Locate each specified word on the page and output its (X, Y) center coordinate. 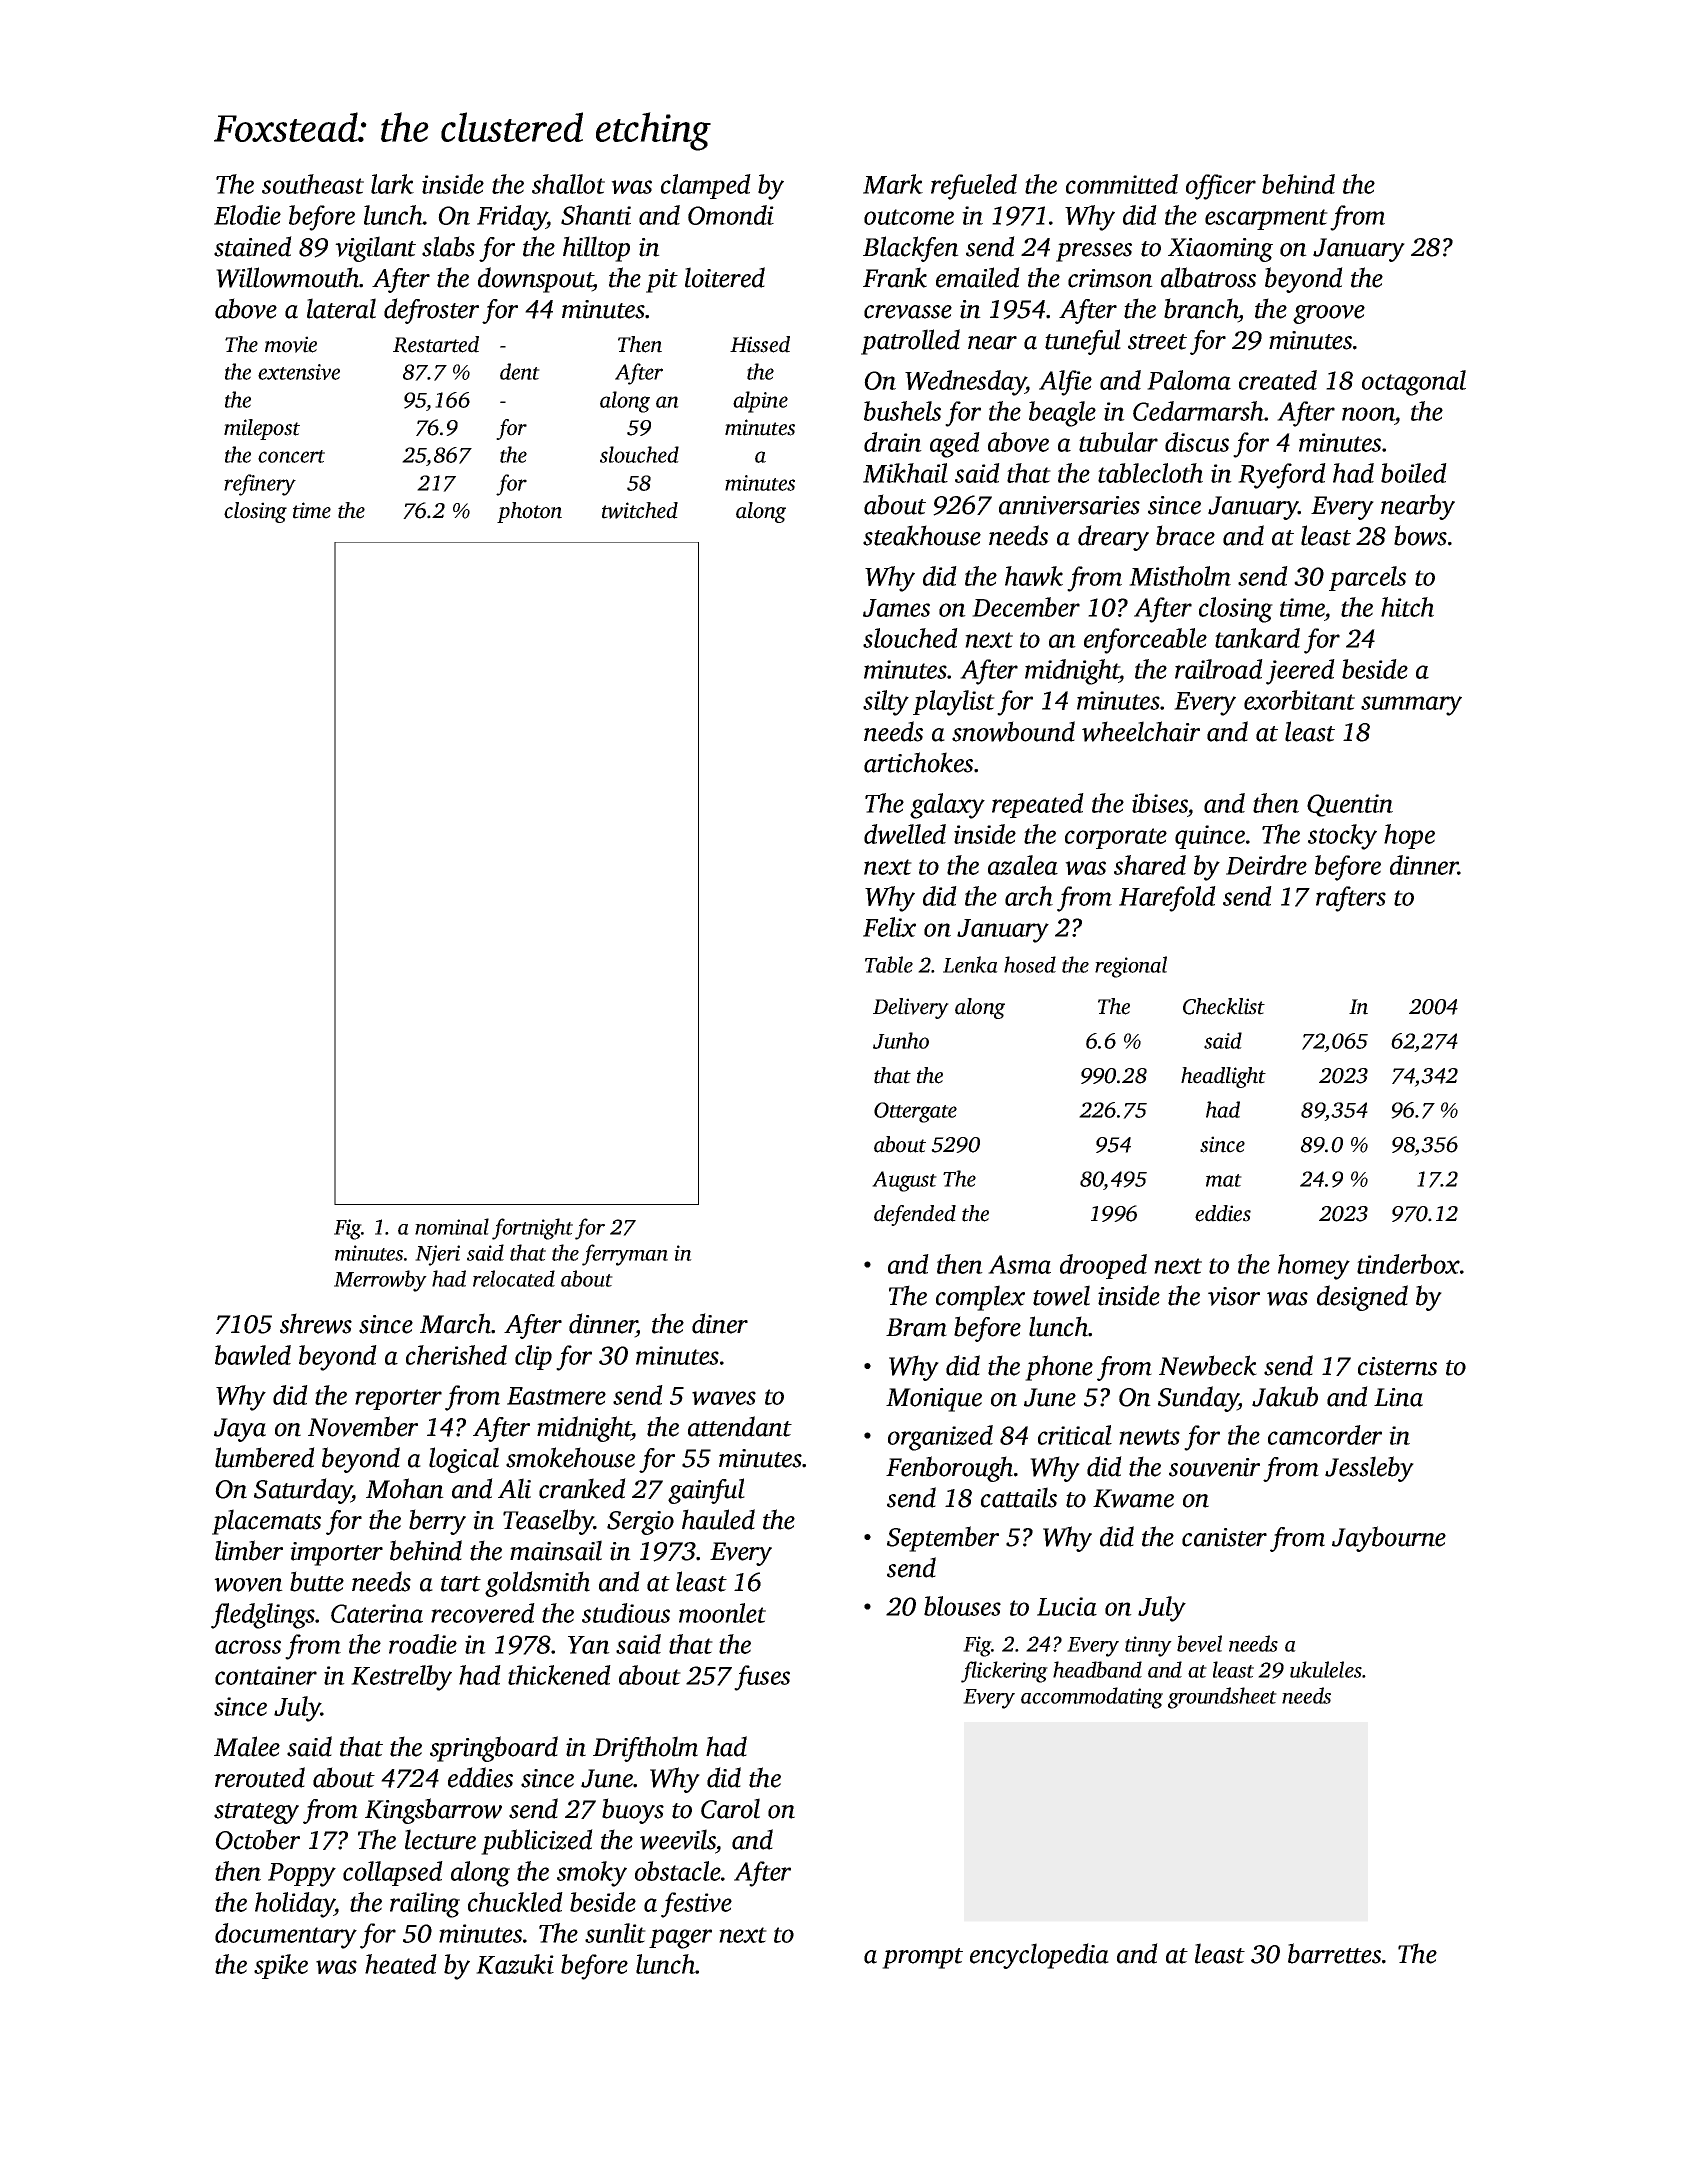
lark (392, 184)
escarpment (1266, 219)
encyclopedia (1039, 1956)
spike (281, 1966)
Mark (893, 184)
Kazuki (515, 1964)
